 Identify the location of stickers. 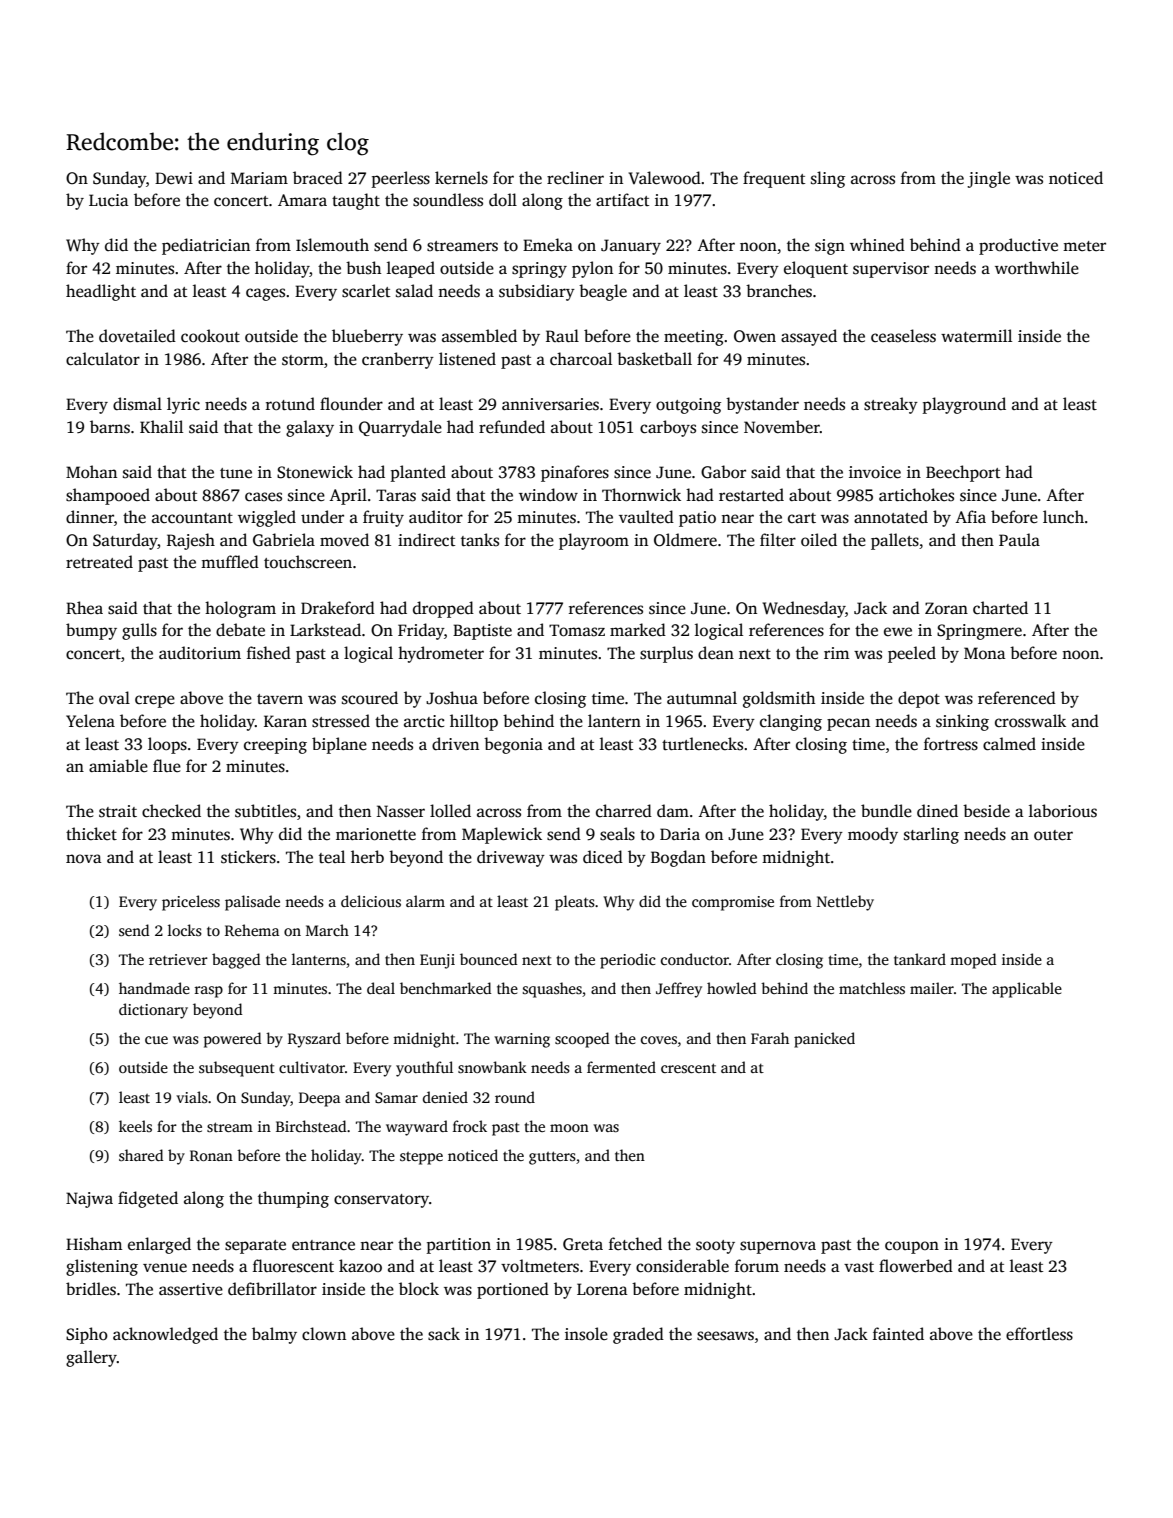
(248, 857).
